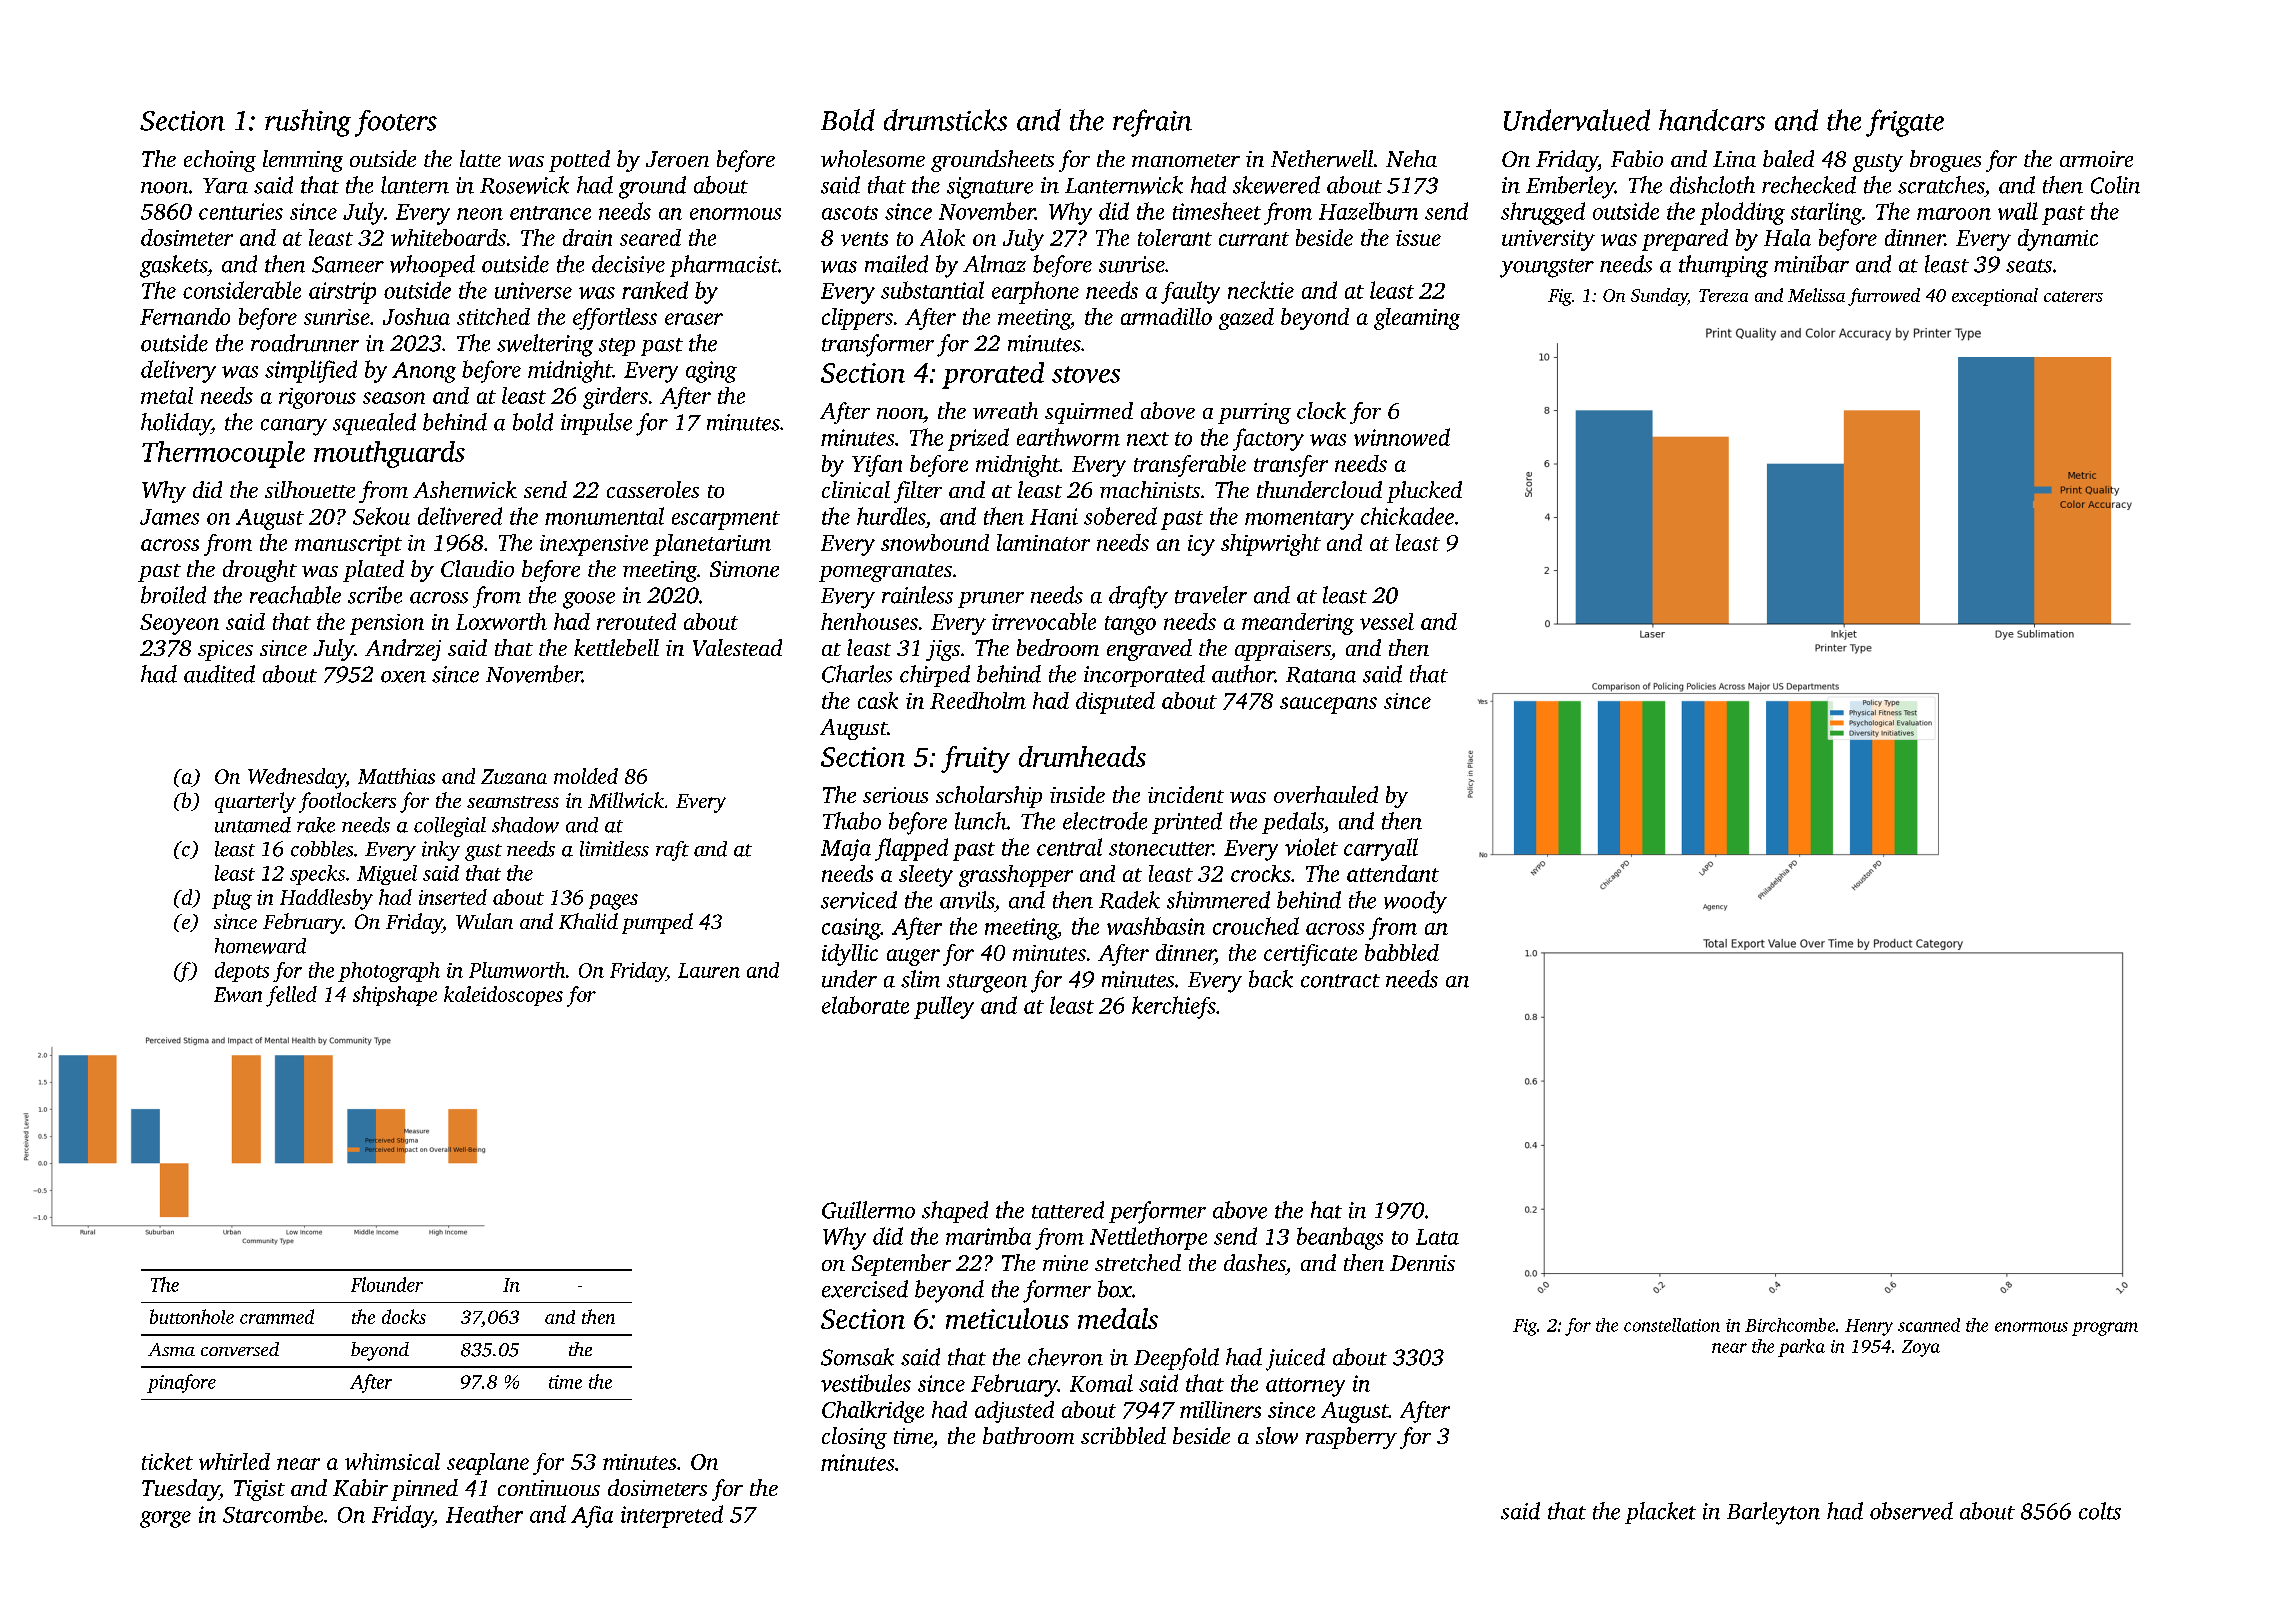 Image resolution: width=2291 pixels, height=1620 pixels. Describe the element at coordinates (944, 1007) in the document. I see `pulley` at that location.
